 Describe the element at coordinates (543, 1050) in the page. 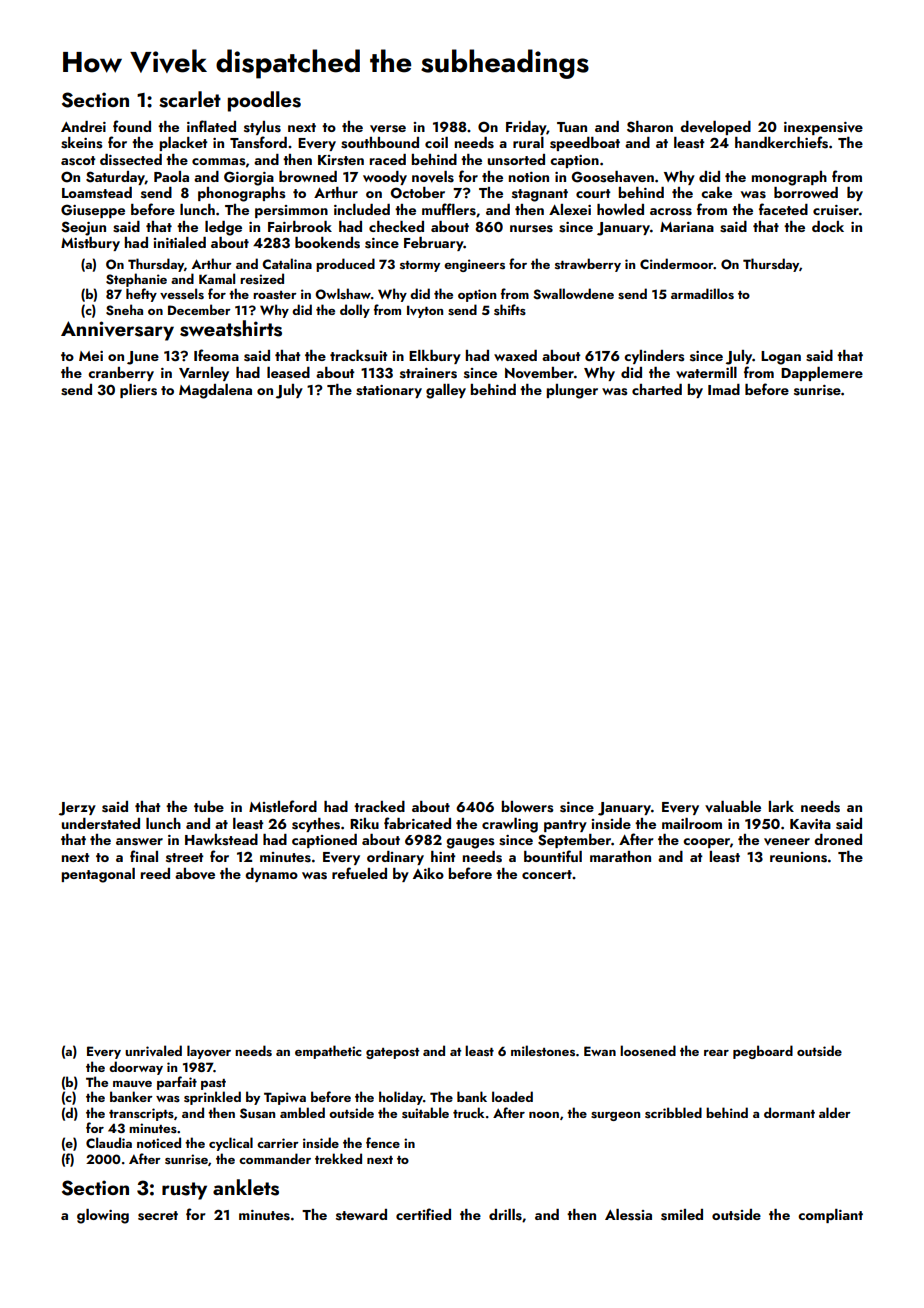

I see `milestones` at that location.
